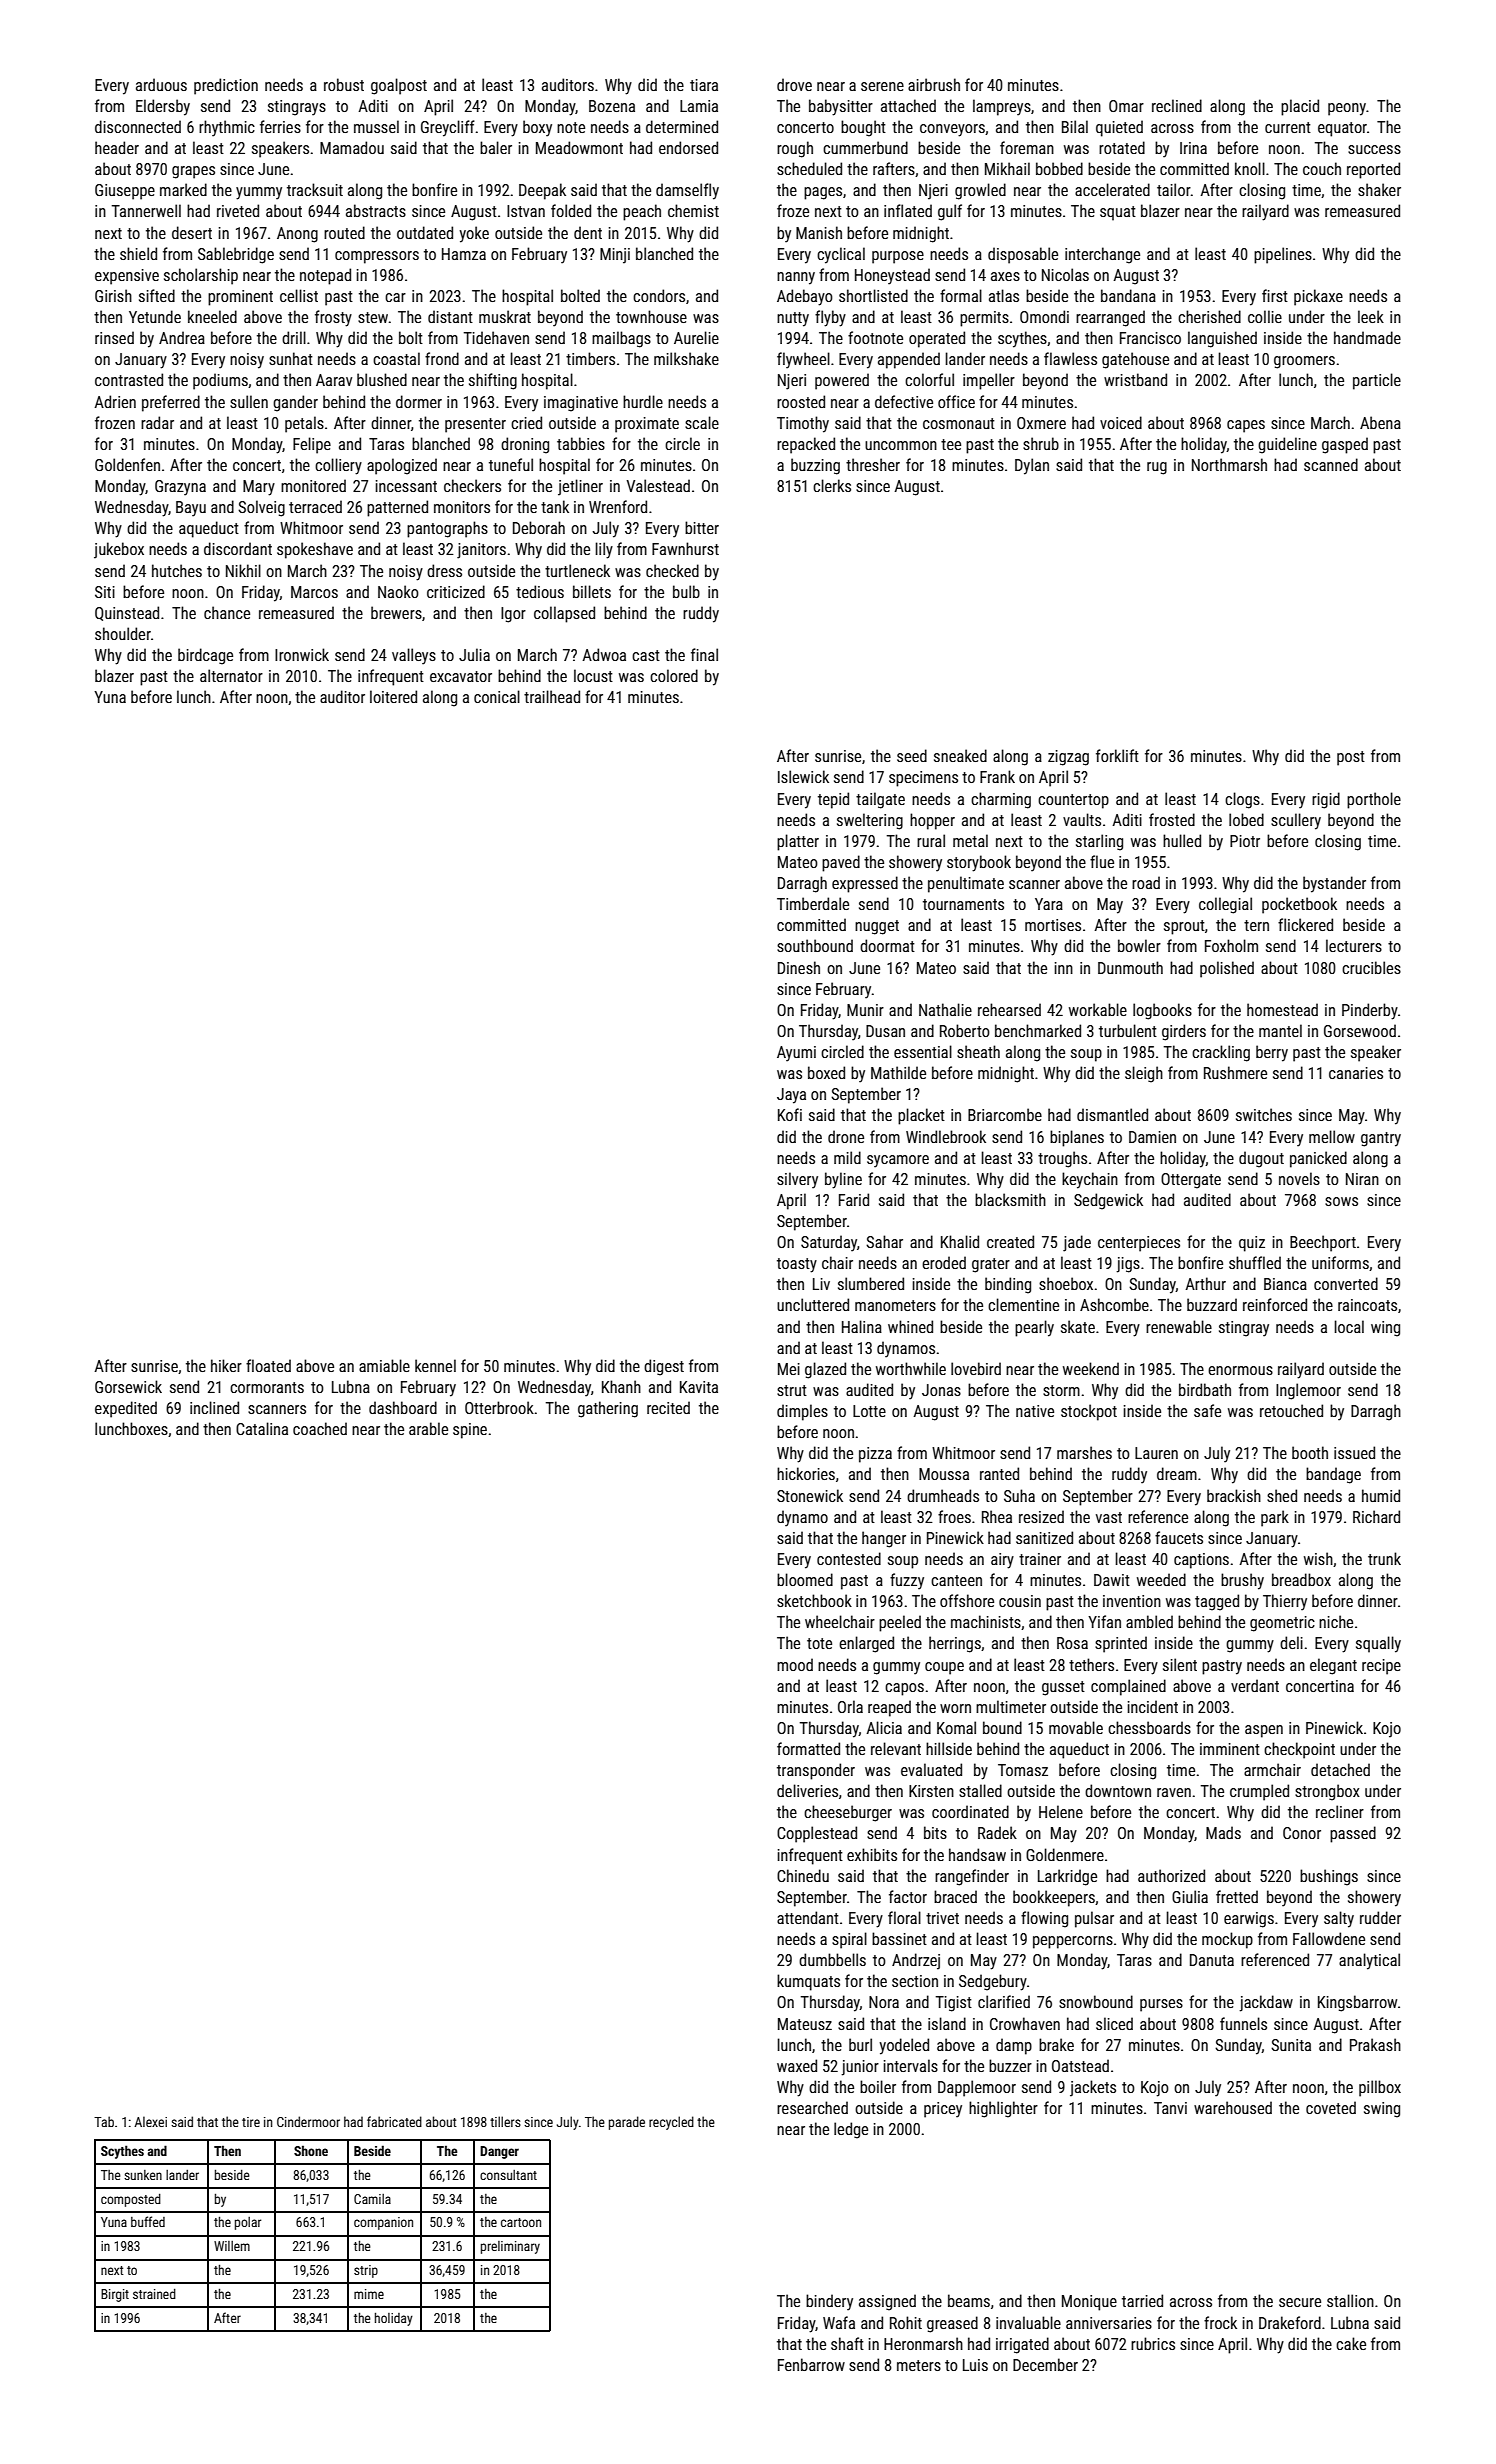 The height and width of the page is (2464, 1496). I want to click on arduous, so click(161, 84).
